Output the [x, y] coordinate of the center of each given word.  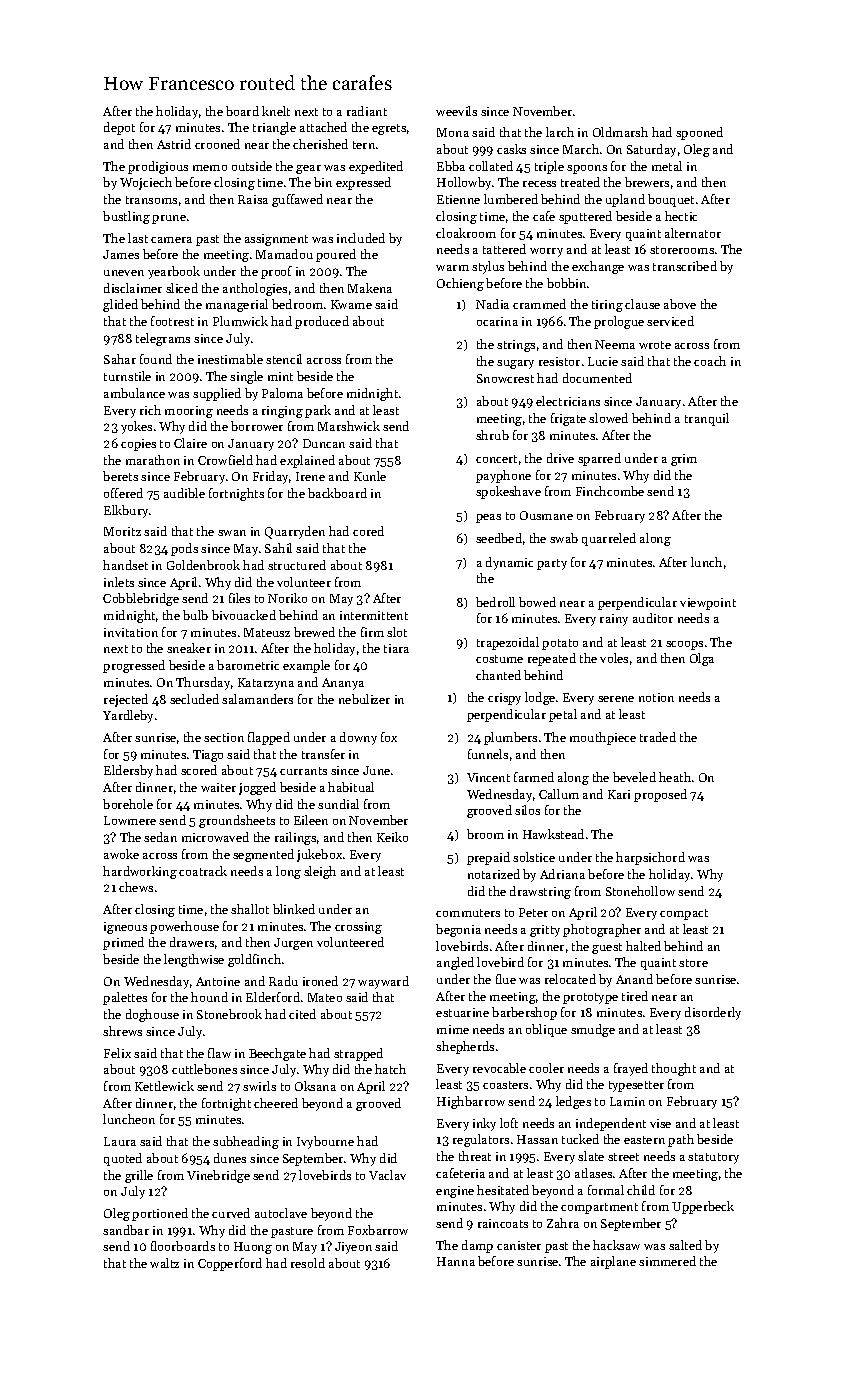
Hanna [456, 1261]
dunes [230, 1158]
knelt [276, 111]
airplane [613, 1262]
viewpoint [708, 604]
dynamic [509, 563]
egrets [389, 129]
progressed [134, 666]
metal [667, 166]
